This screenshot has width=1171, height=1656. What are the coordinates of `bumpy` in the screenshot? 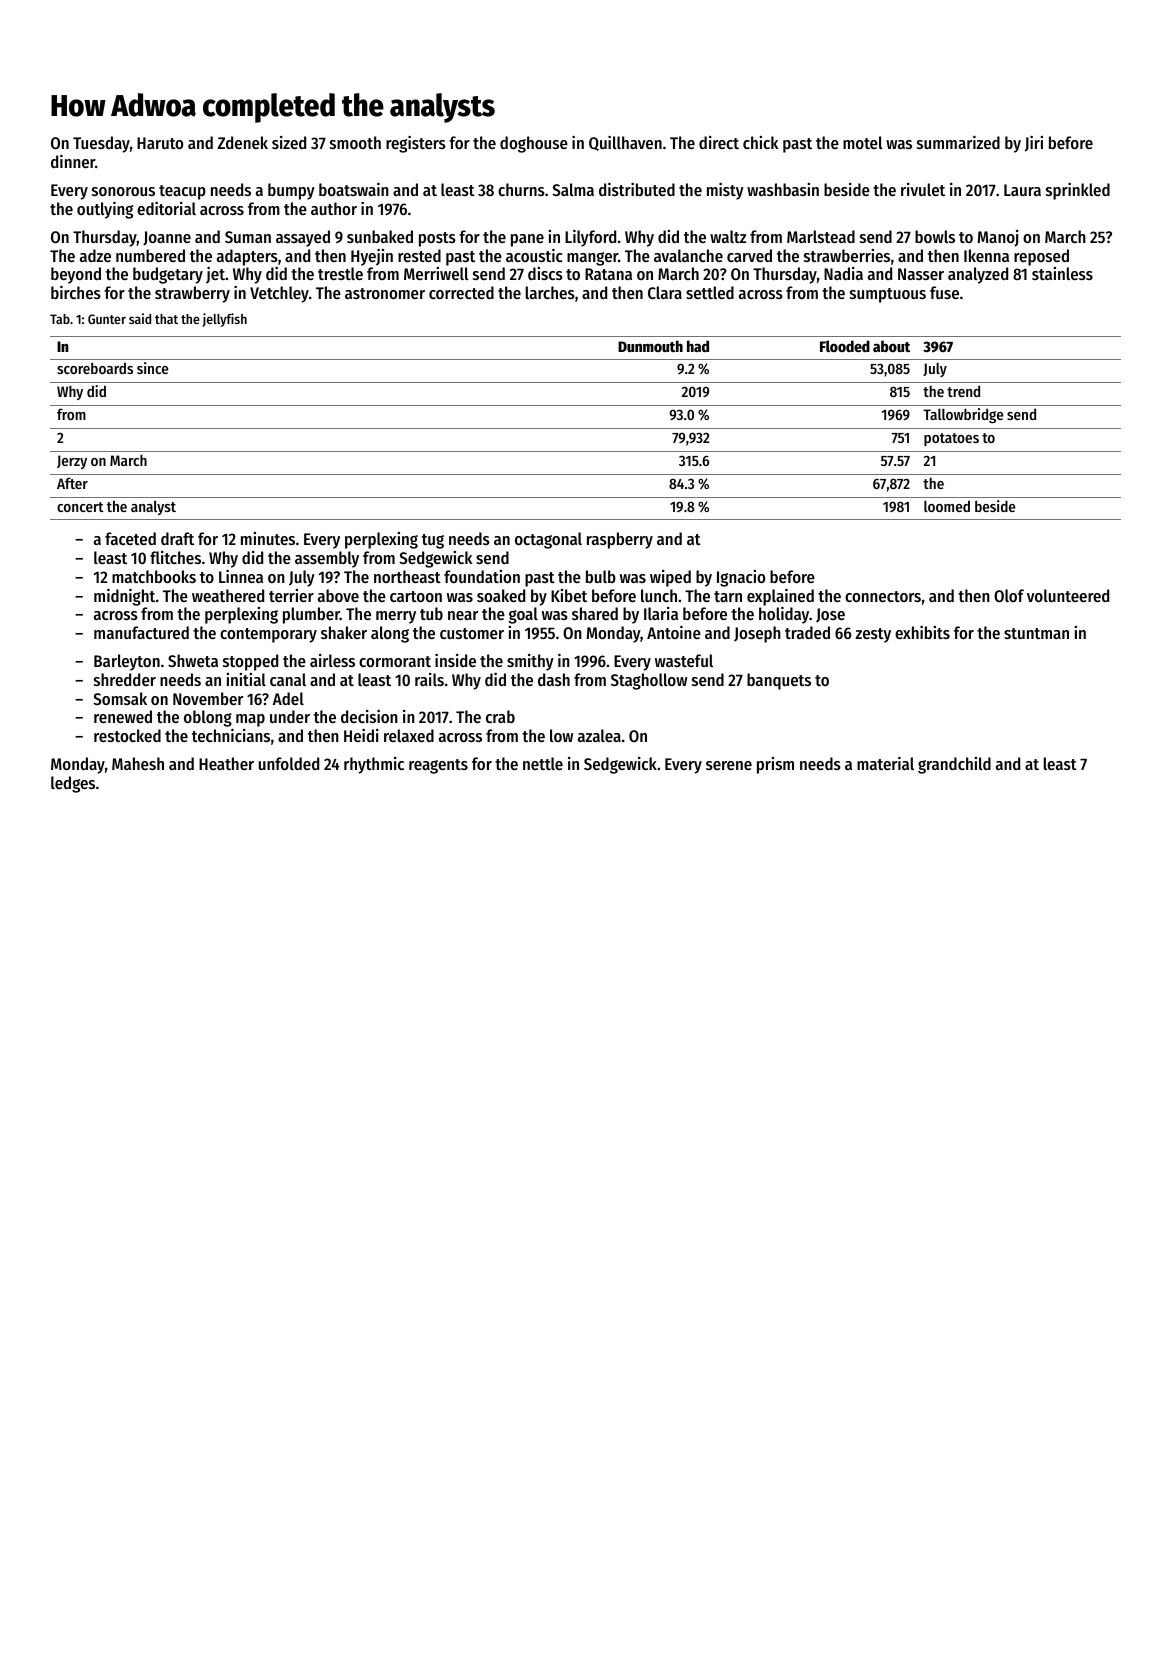 It's located at (291, 191).
